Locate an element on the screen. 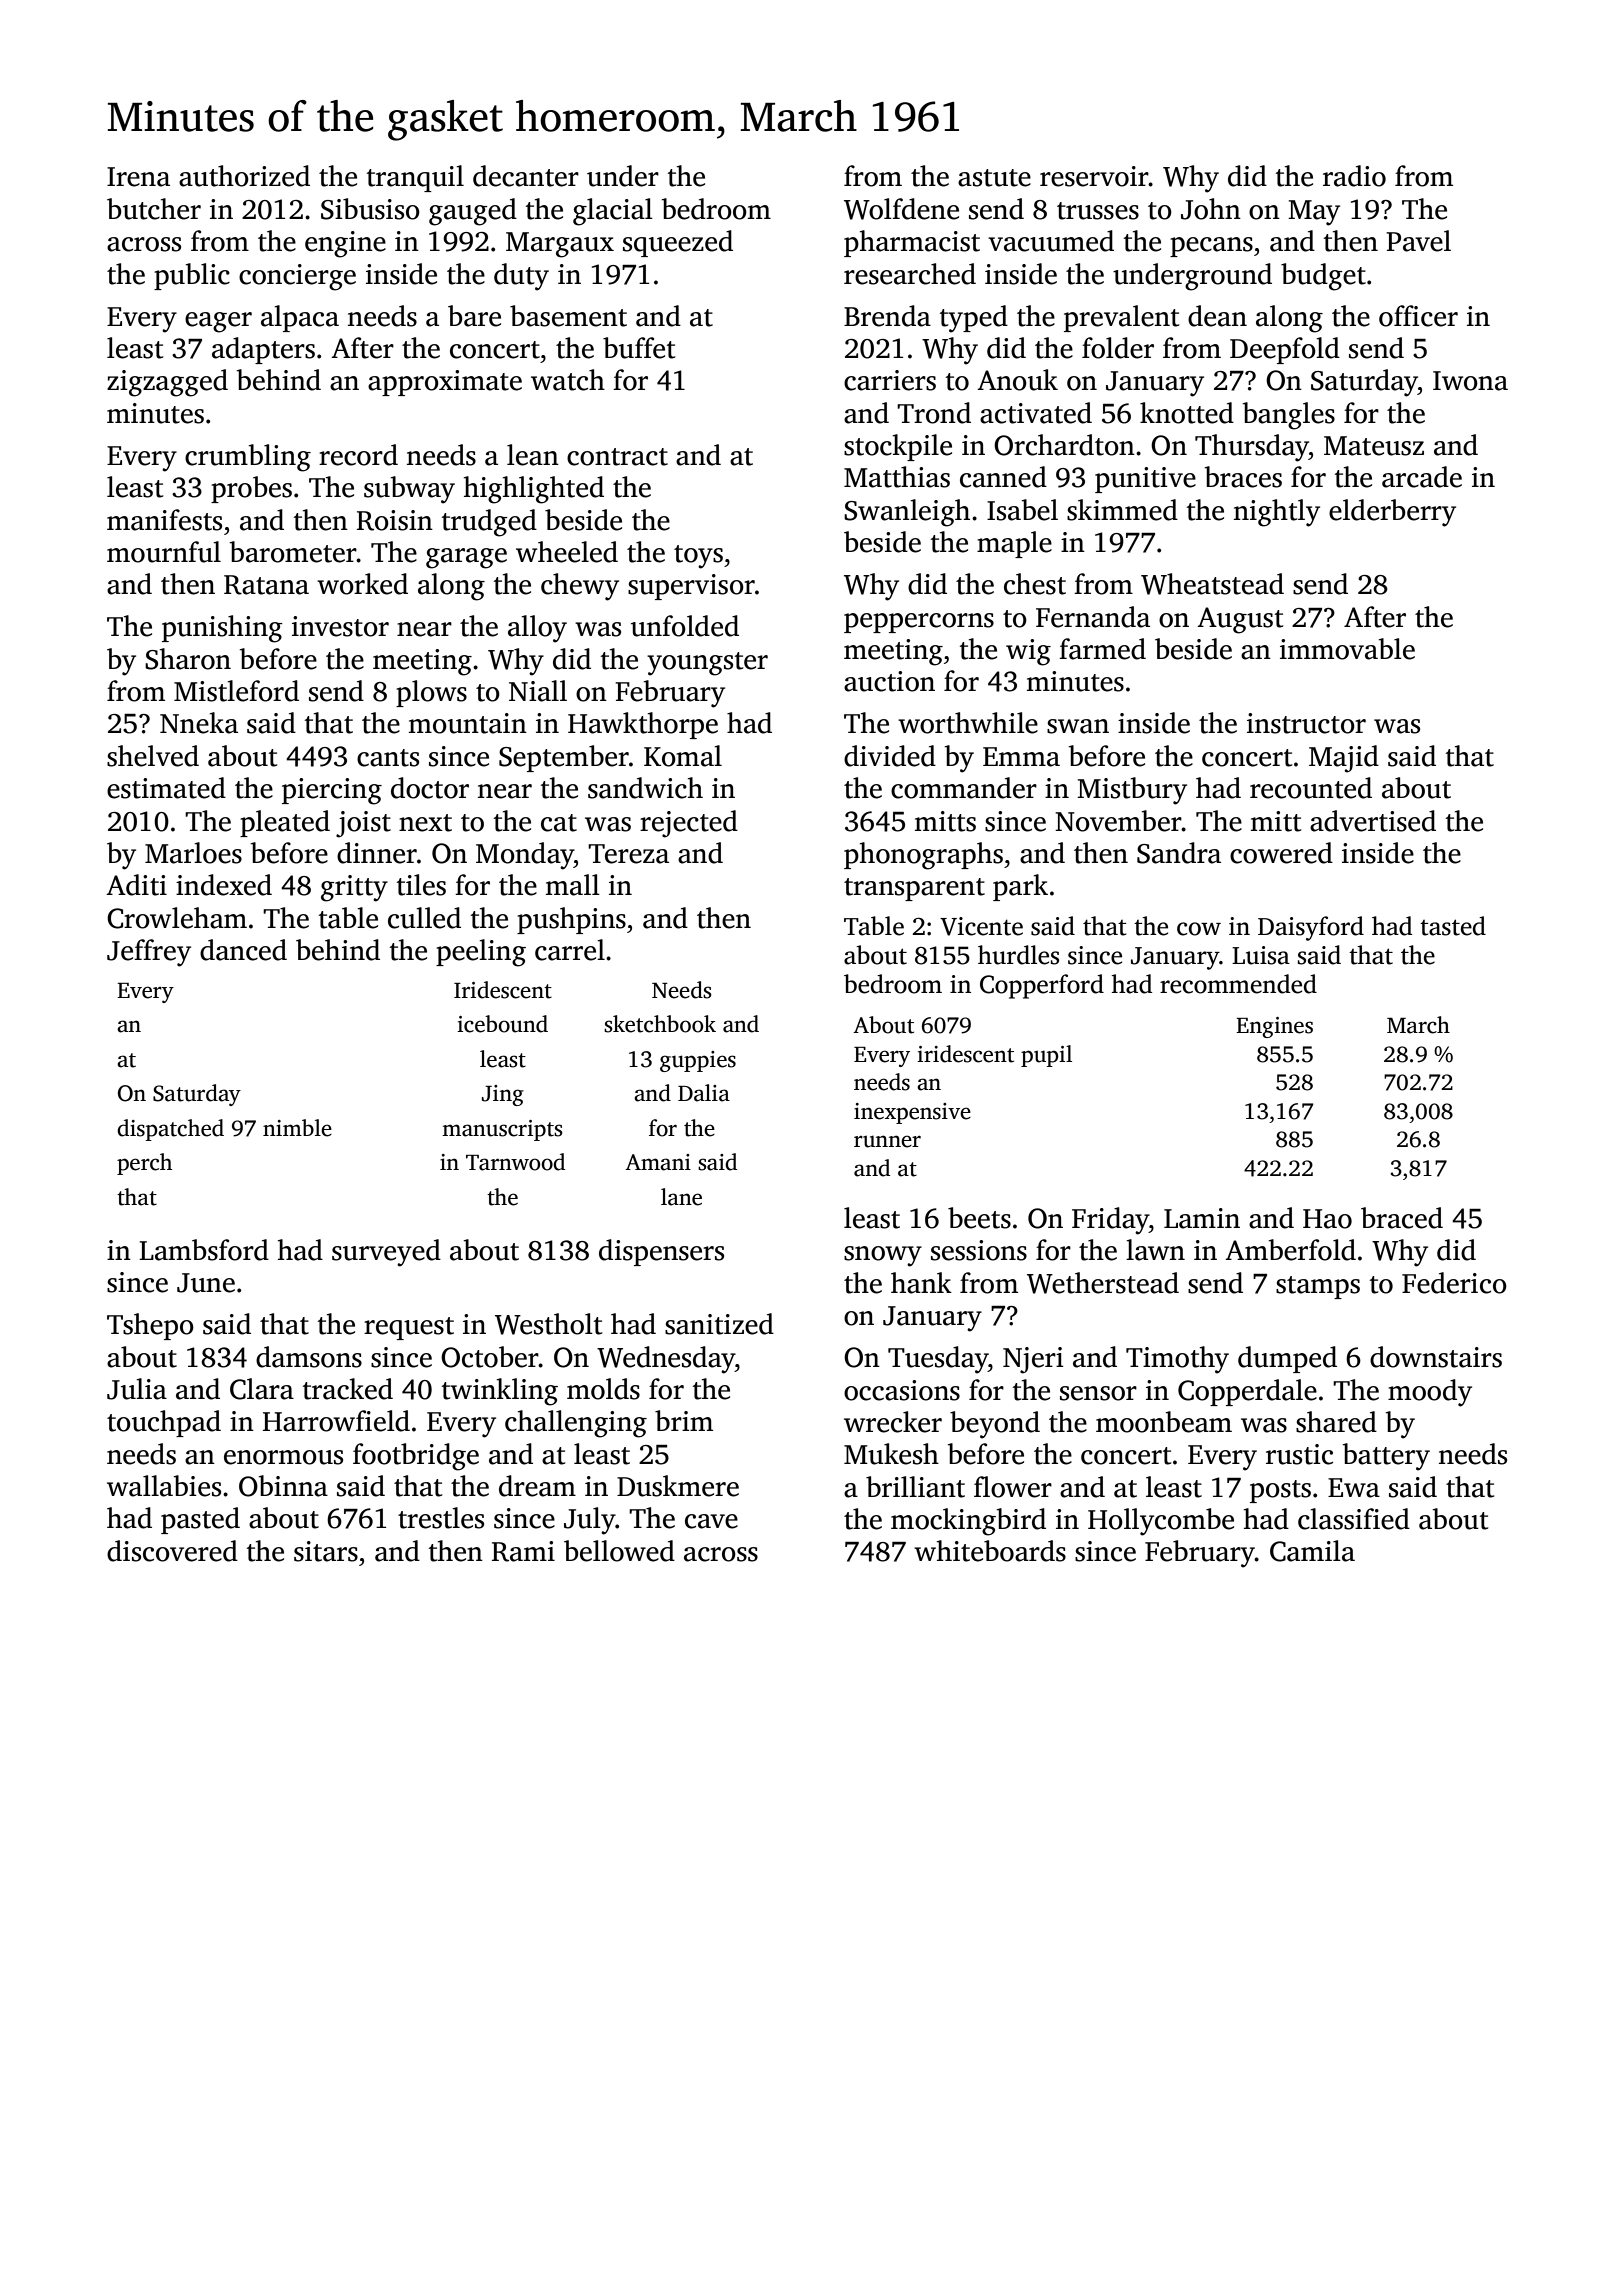  bellowed is located at coordinates (619, 1551).
